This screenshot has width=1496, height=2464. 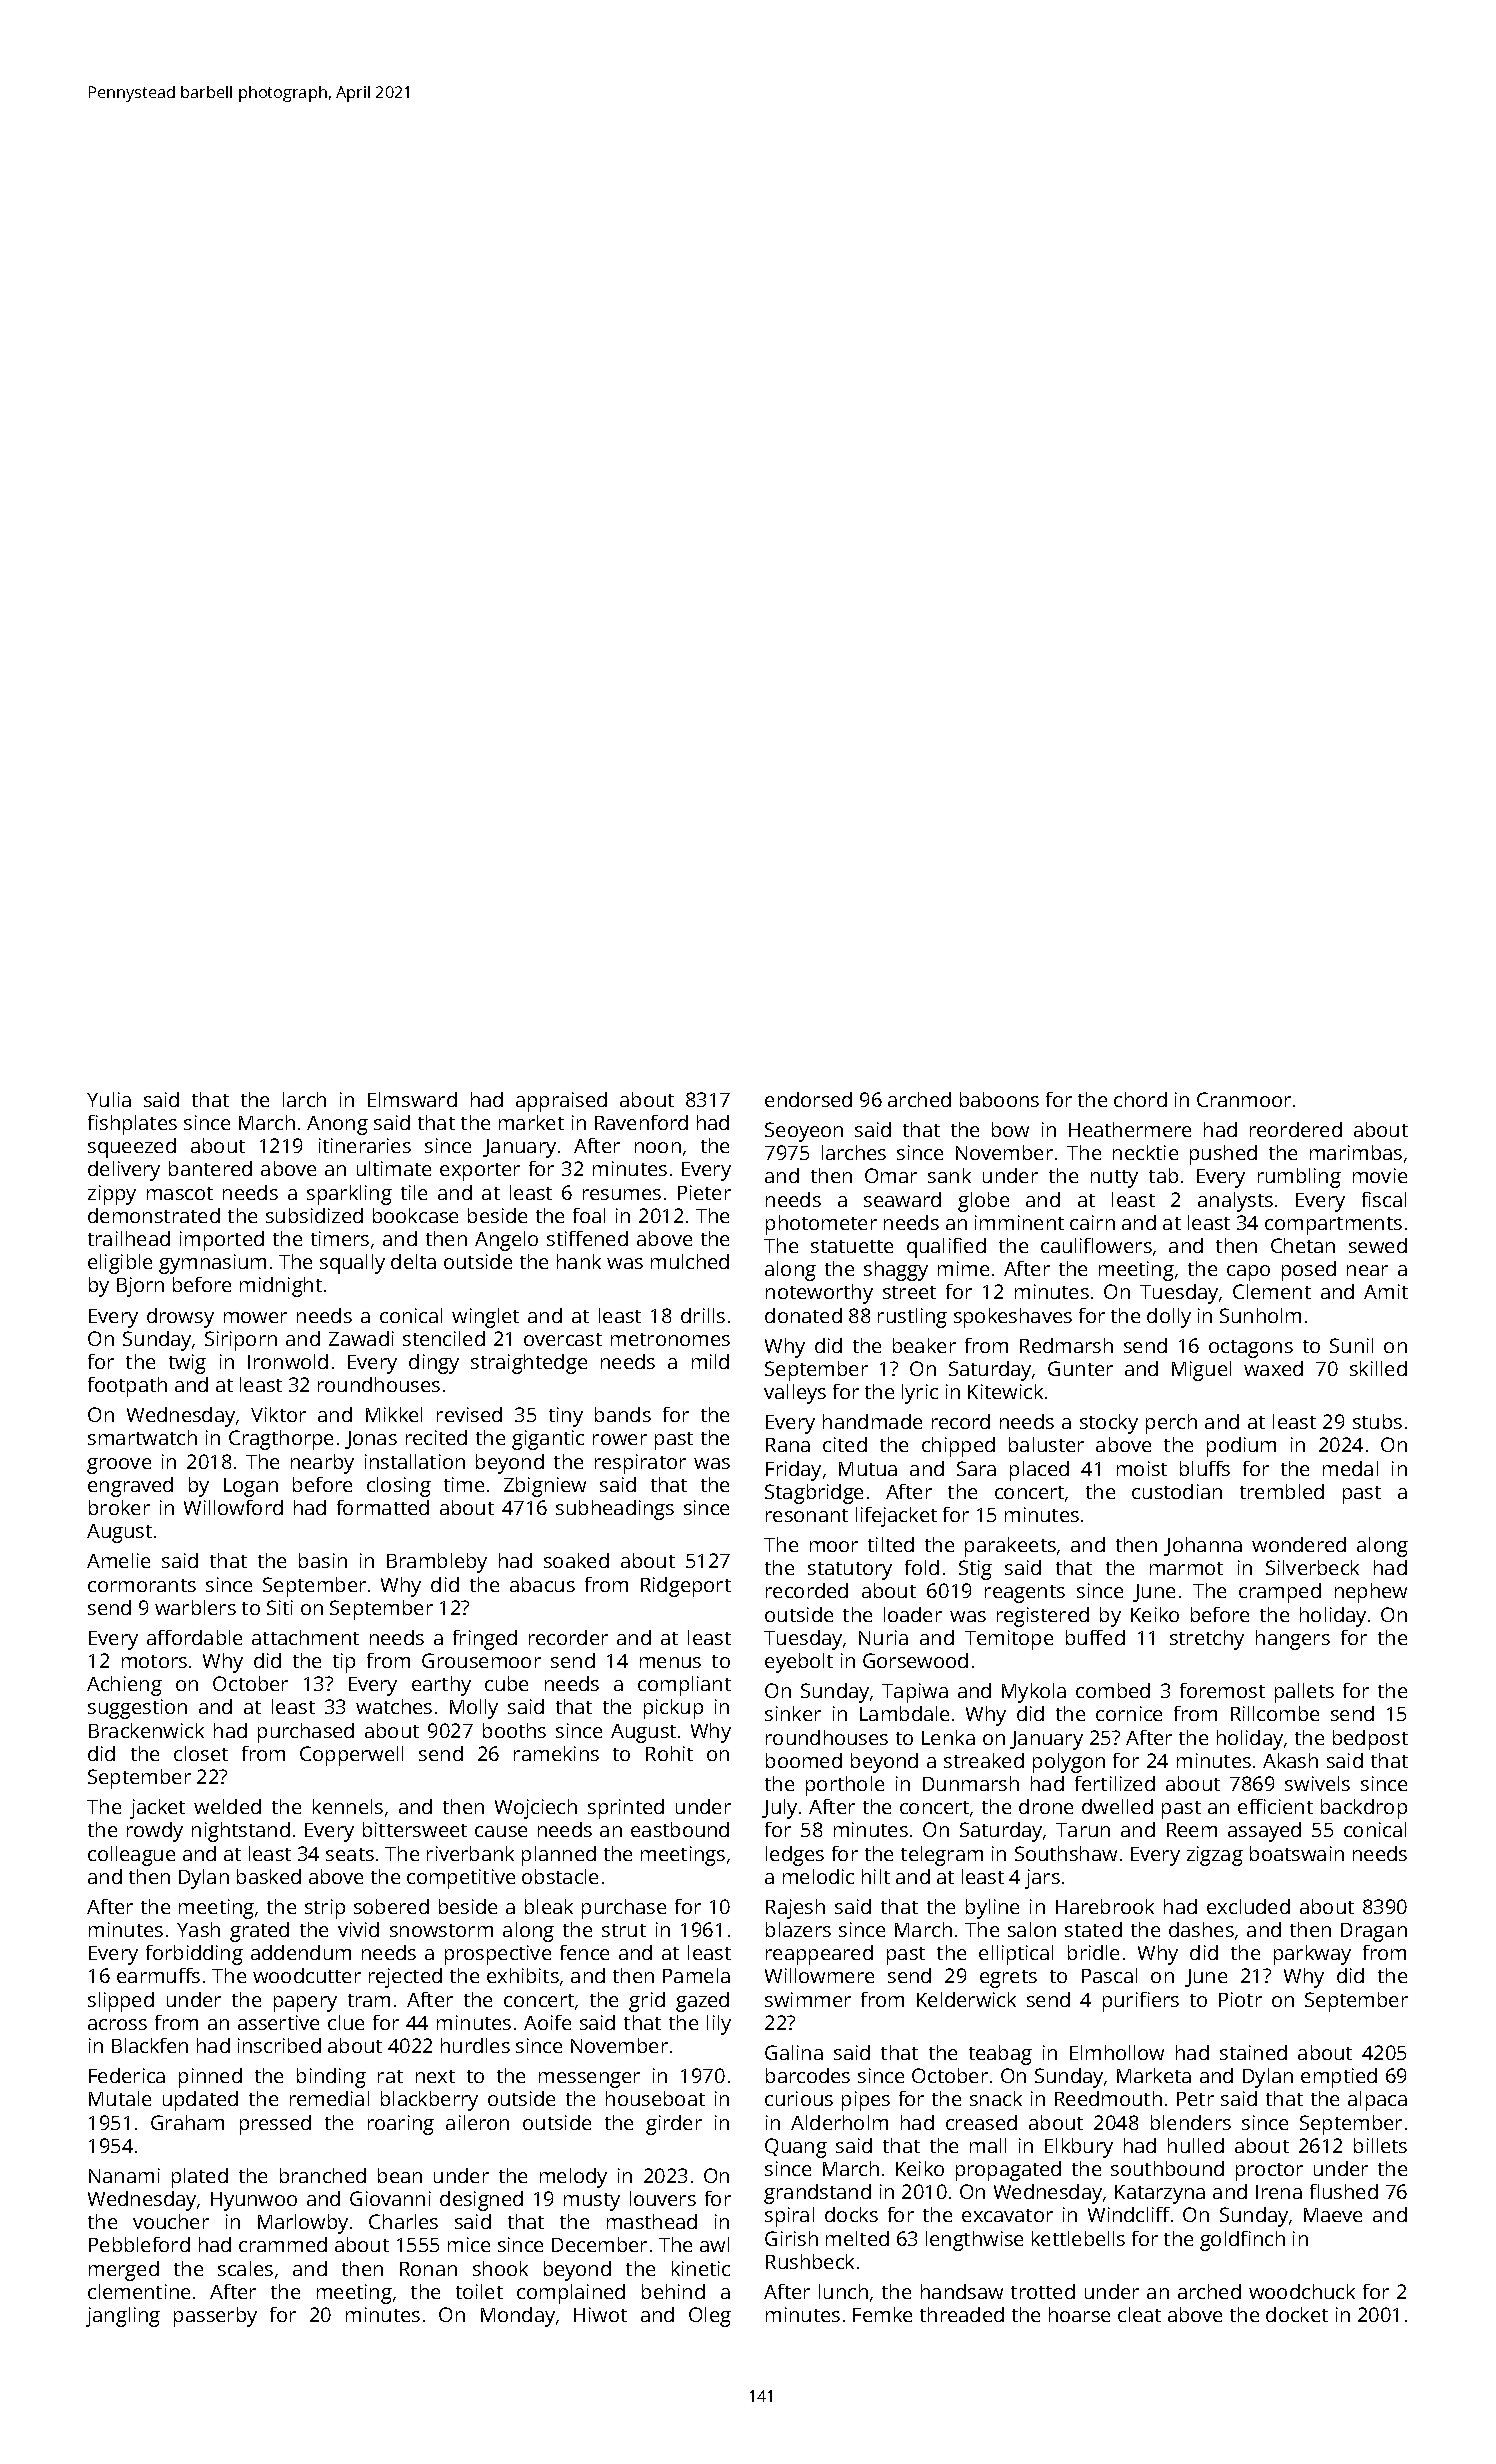 What do you see at coordinates (331, 2078) in the screenshot?
I see `binding` at bounding box center [331, 2078].
